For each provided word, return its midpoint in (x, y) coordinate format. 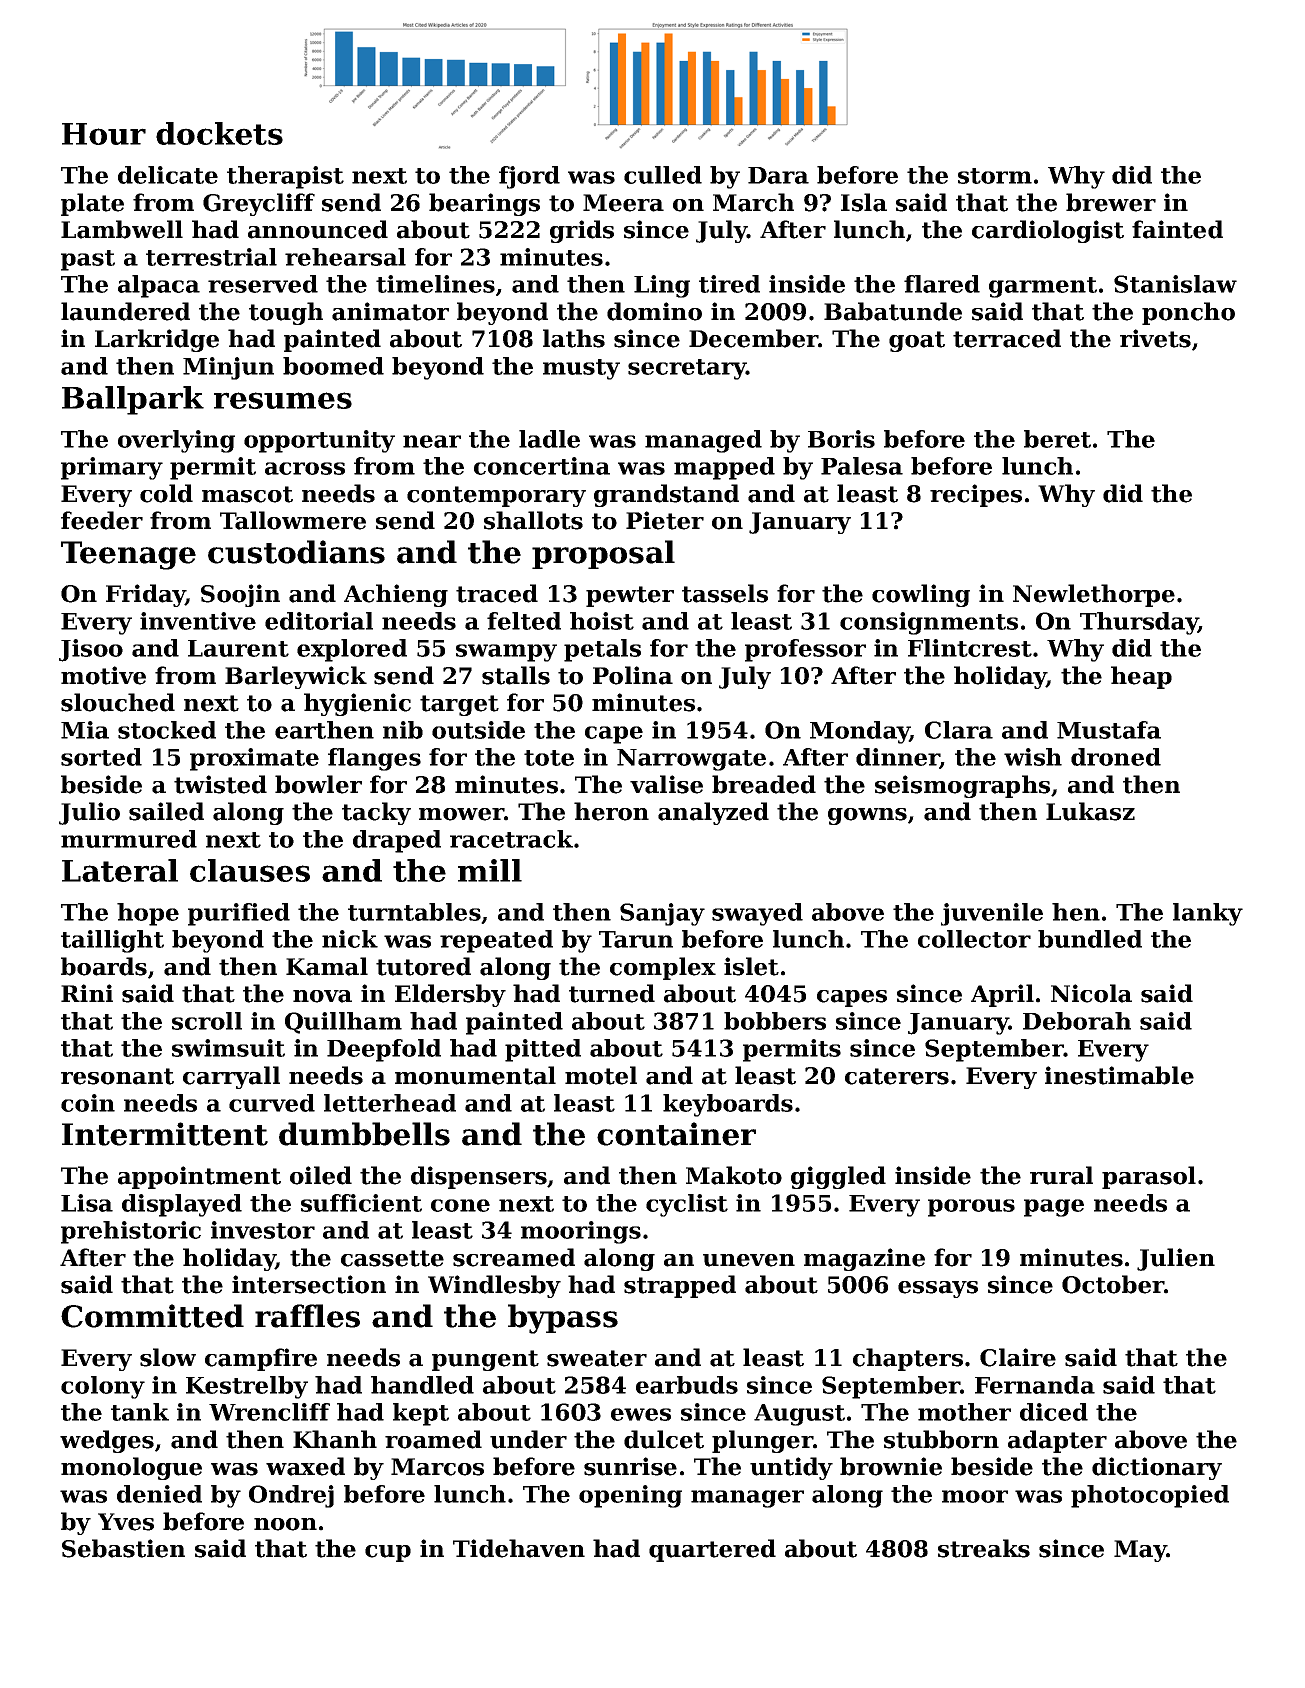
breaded (764, 784)
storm (995, 176)
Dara (778, 175)
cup (388, 1553)
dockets (219, 133)
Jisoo (91, 650)
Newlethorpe (1094, 595)
